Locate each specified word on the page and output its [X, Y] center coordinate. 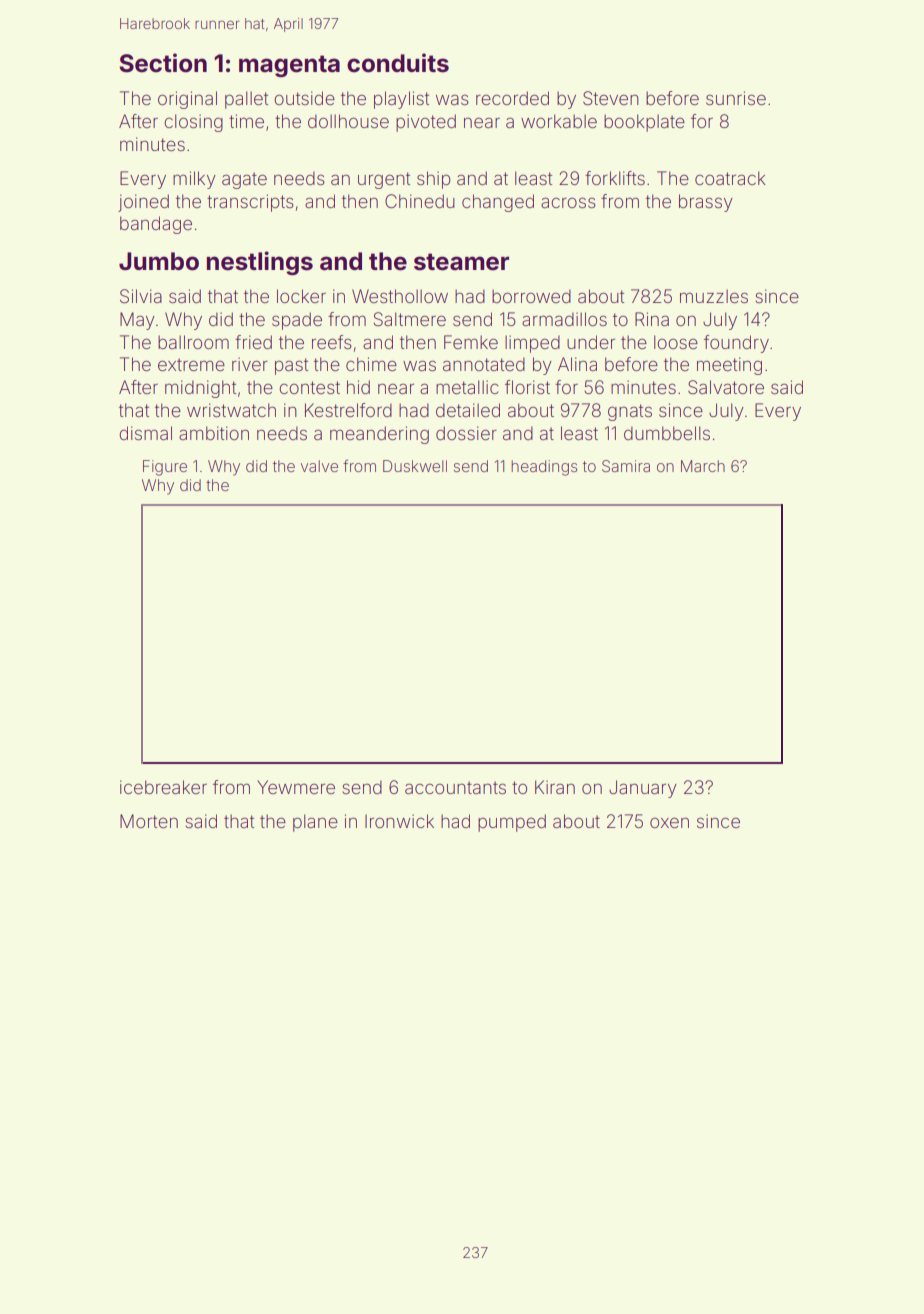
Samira [626, 466]
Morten [149, 821]
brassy [706, 203]
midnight [200, 389]
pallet [246, 100]
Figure [165, 468]
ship [434, 180]
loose [676, 342]
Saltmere [409, 319]
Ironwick [399, 821]
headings [544, 468]
